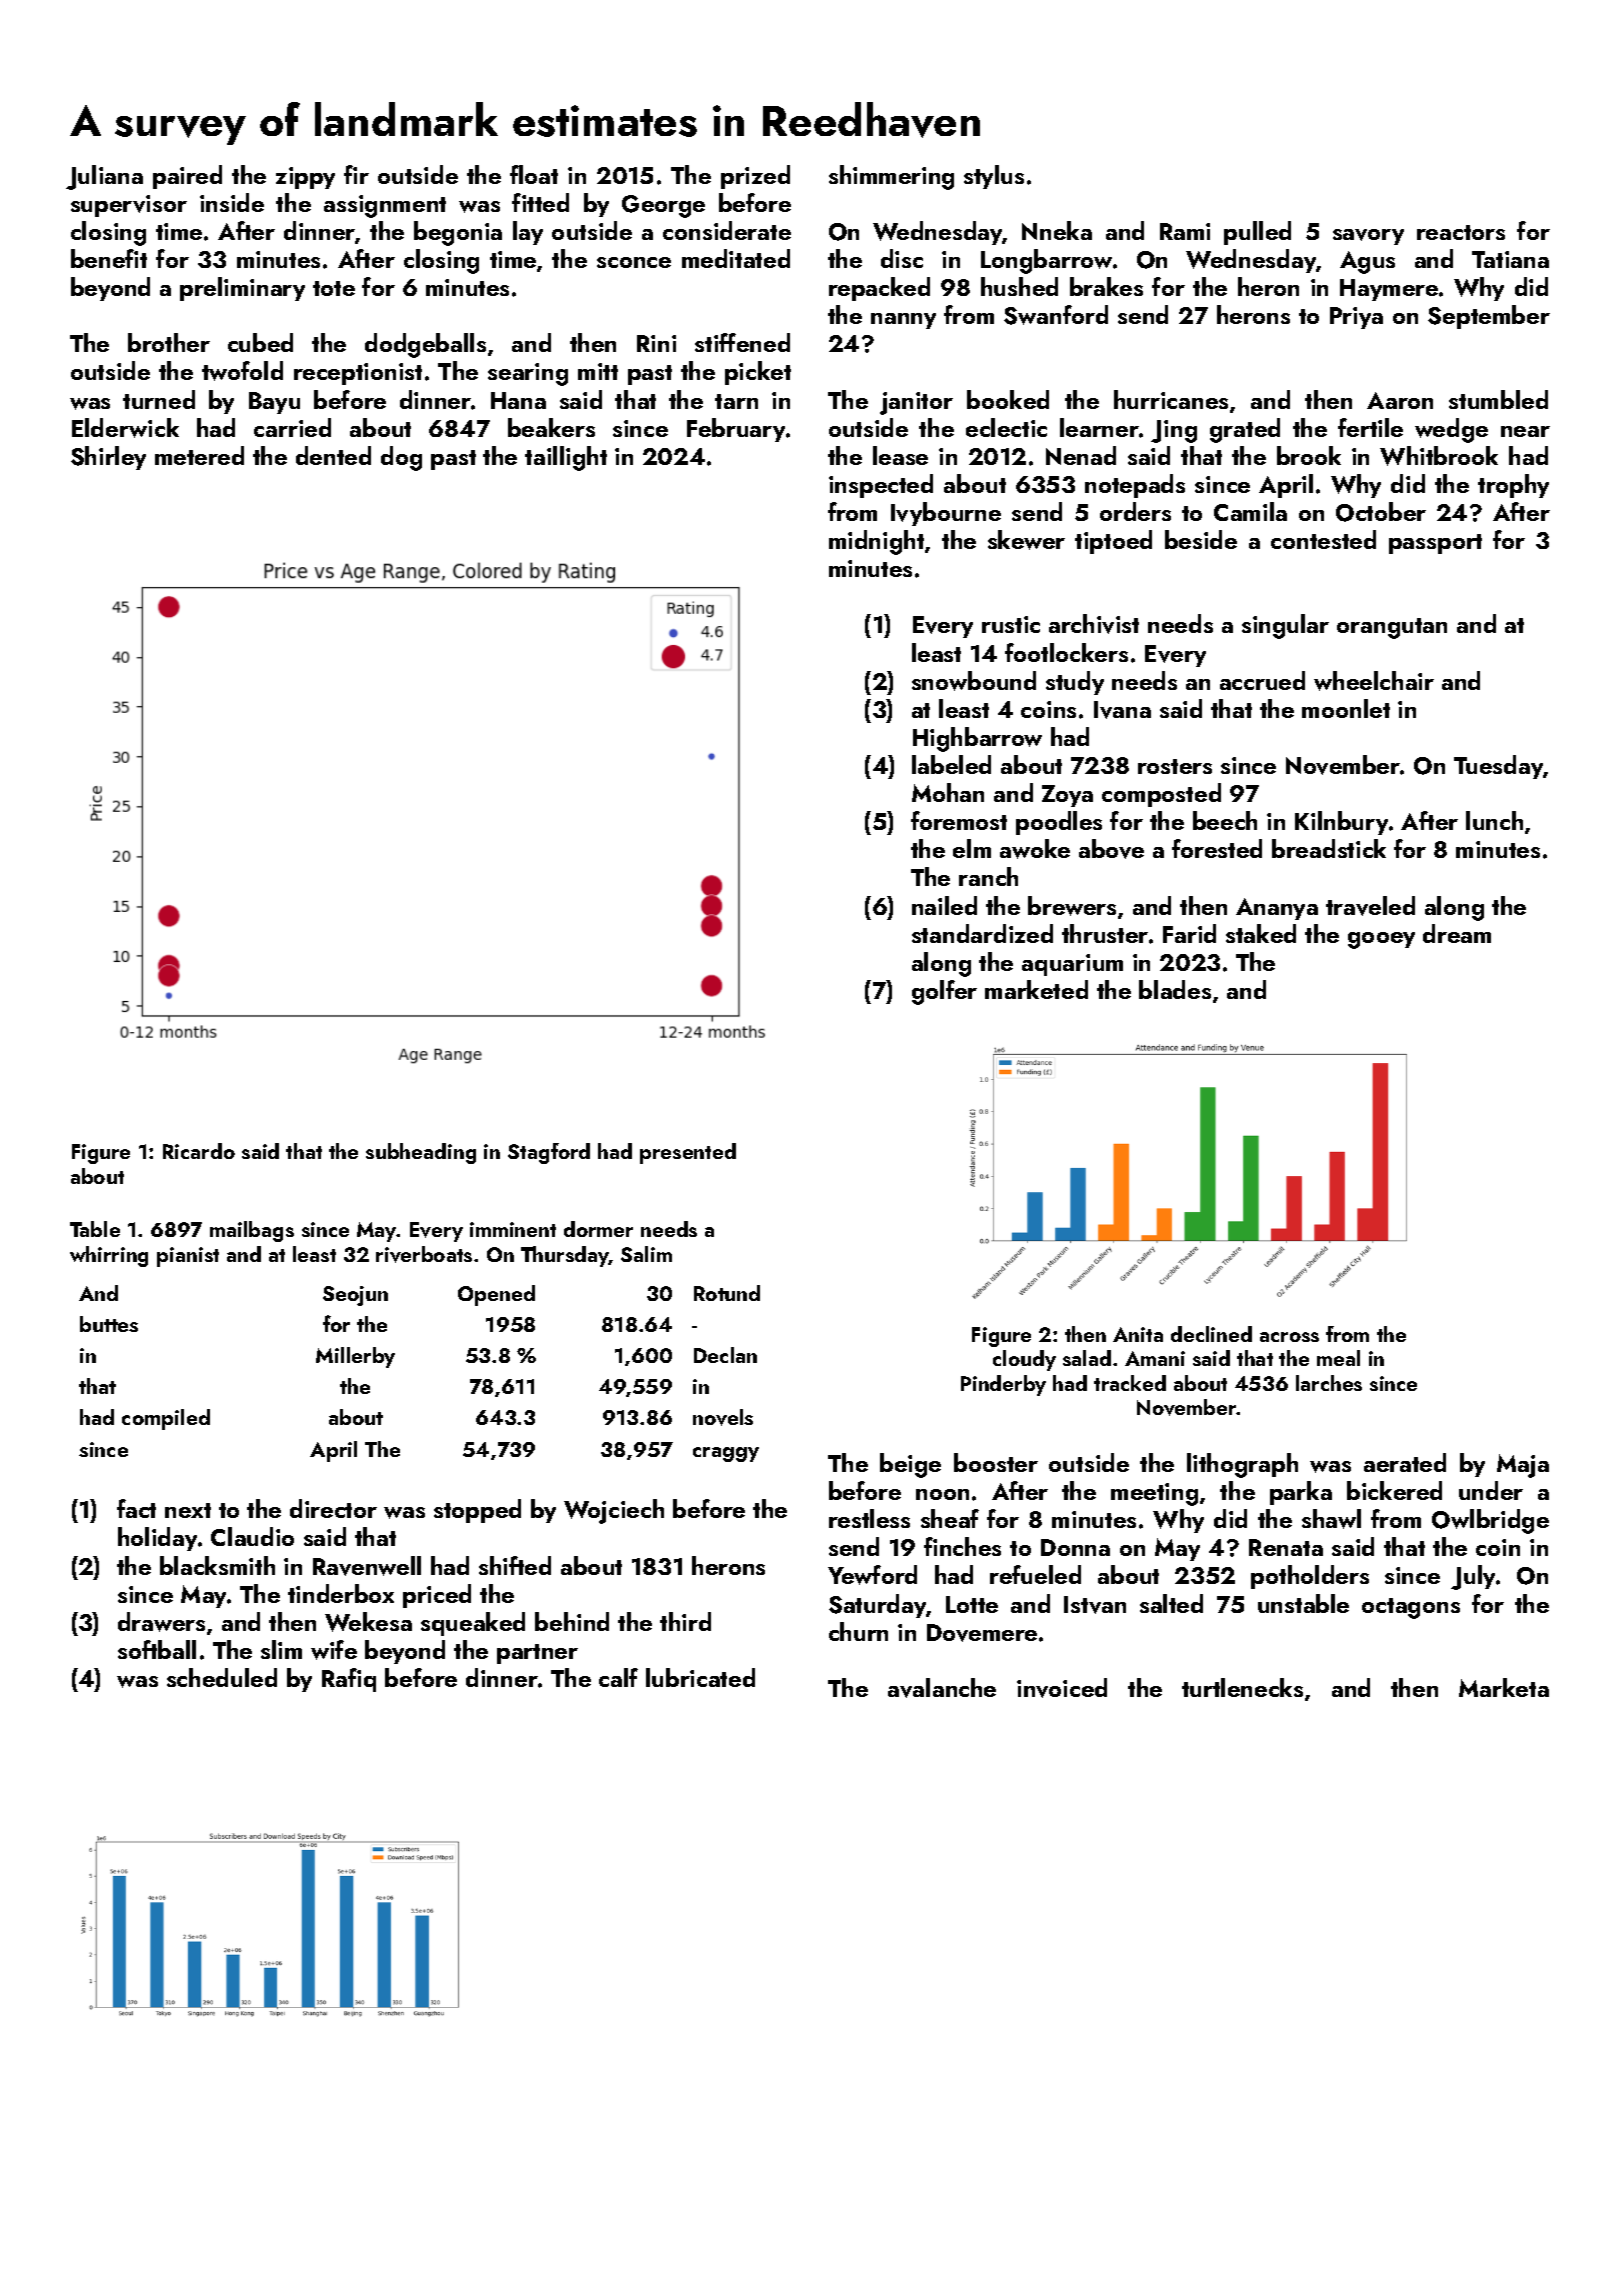  What do you see at coordinates (356, 174) in the page?
I see `fir` at bounding box center [356, 174].
